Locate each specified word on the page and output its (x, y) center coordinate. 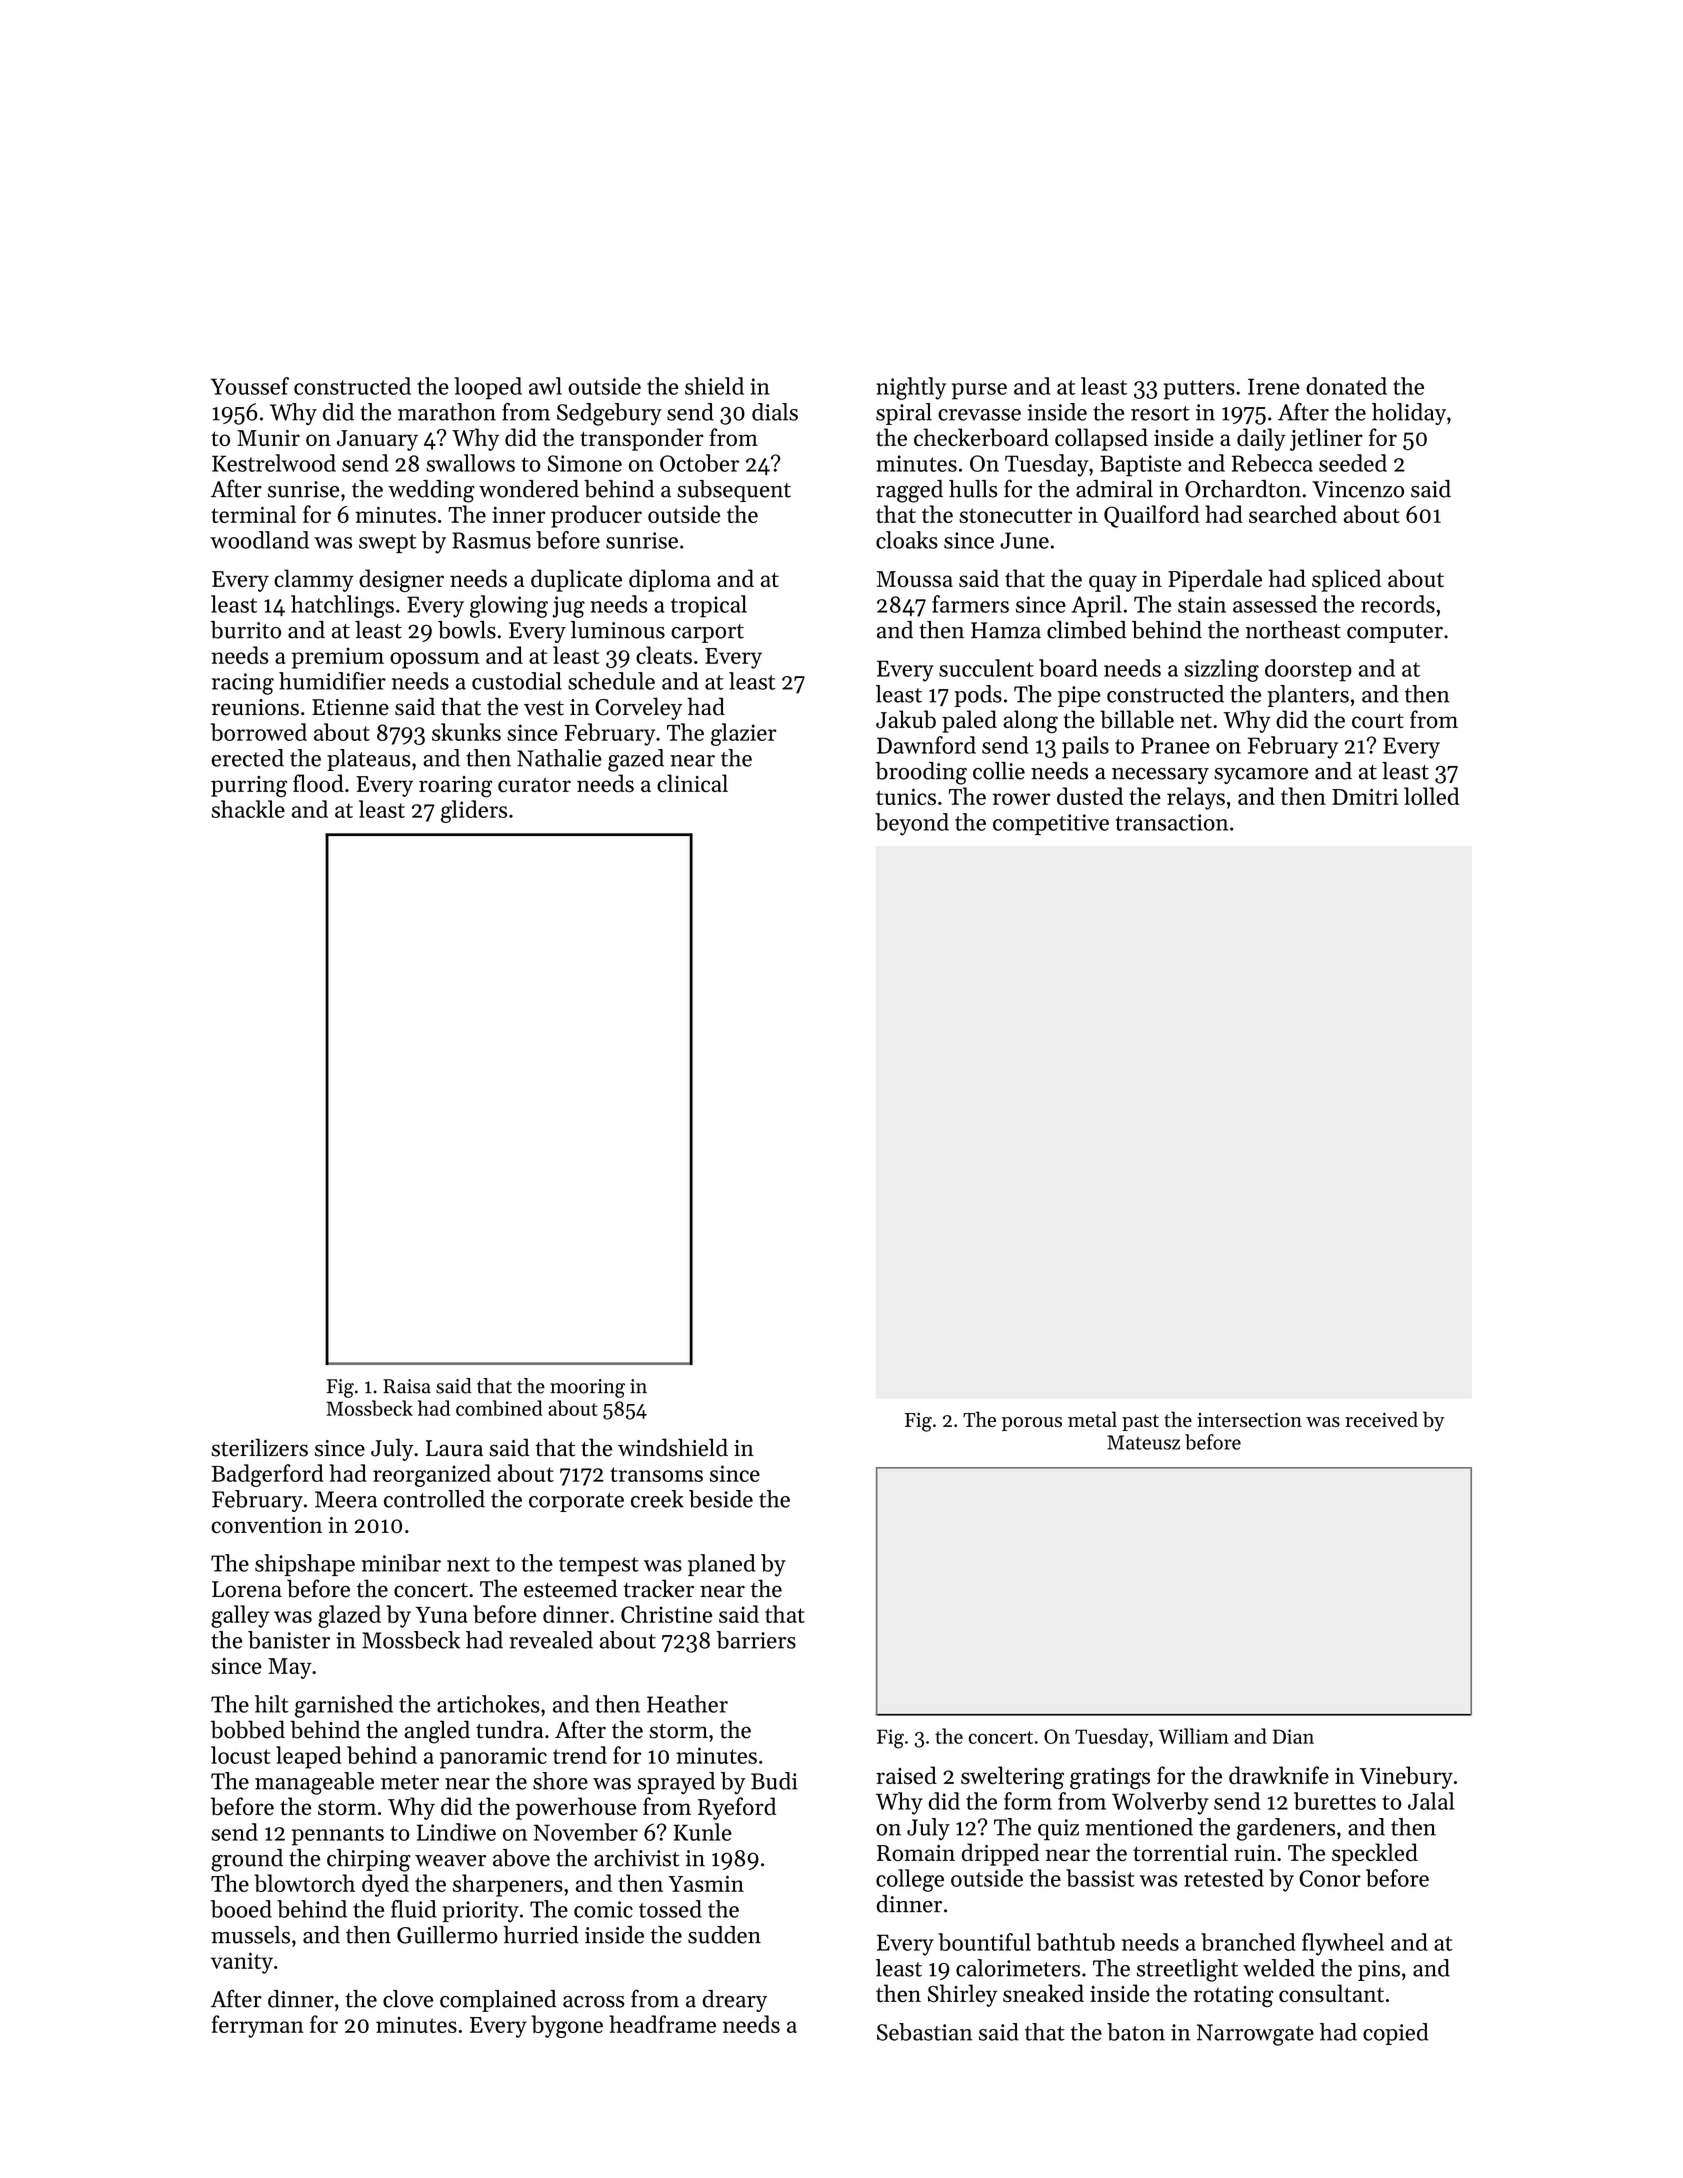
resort (1160, 413)
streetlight (1187, 1970)
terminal (253, 514)
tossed (670, 1909)
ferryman (258, 2026)
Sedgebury (609, 414)
